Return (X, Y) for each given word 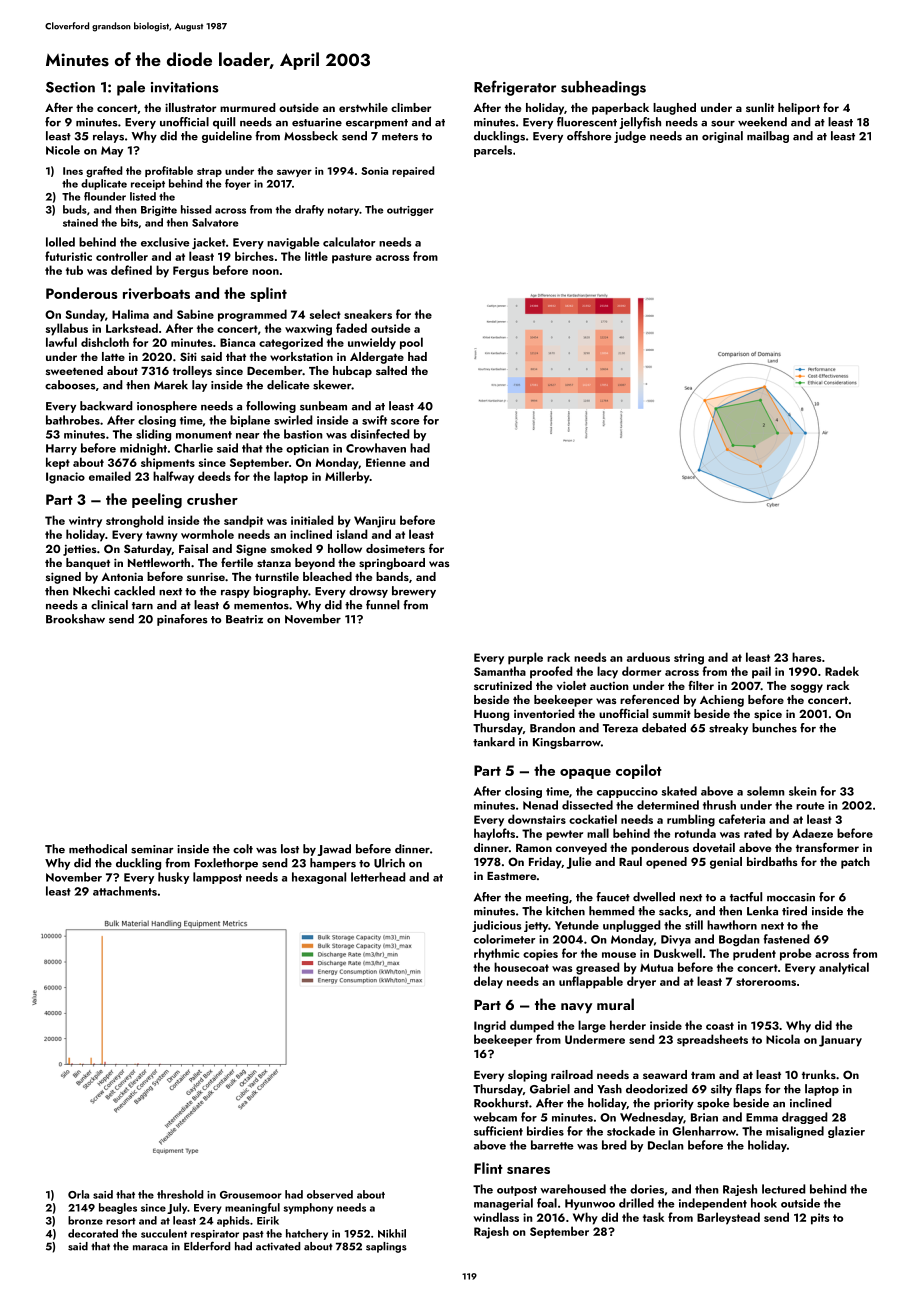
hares (806, 657)
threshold (180, 1194)
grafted (104, 172)
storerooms (766, 982)
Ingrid (490, 1026)
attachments (125, 891)
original (722, 137)
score (405, 422)
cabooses (70, 385)
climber (411, 107)
